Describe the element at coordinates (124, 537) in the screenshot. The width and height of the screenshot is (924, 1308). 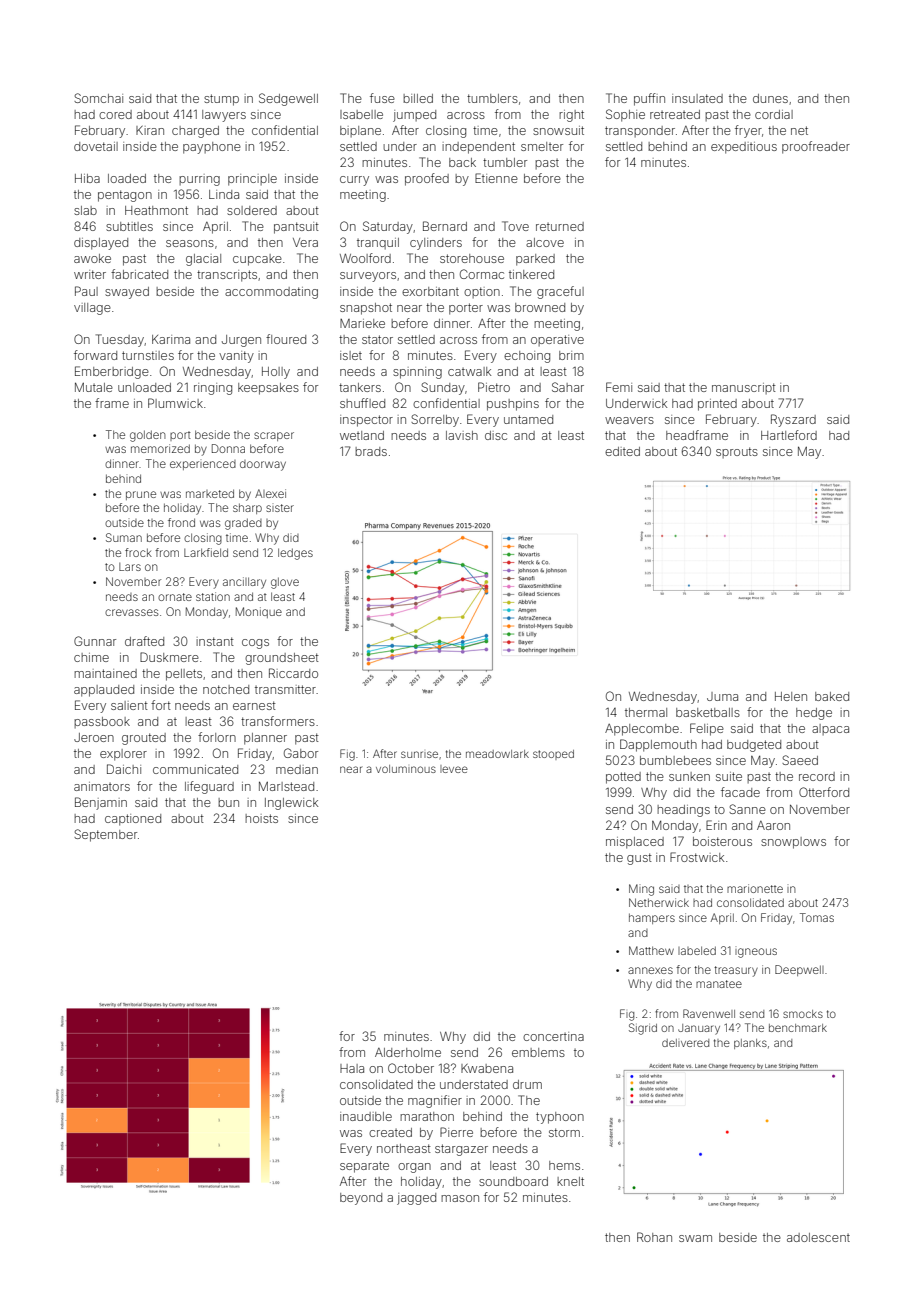
I see `Suman` at that location.
